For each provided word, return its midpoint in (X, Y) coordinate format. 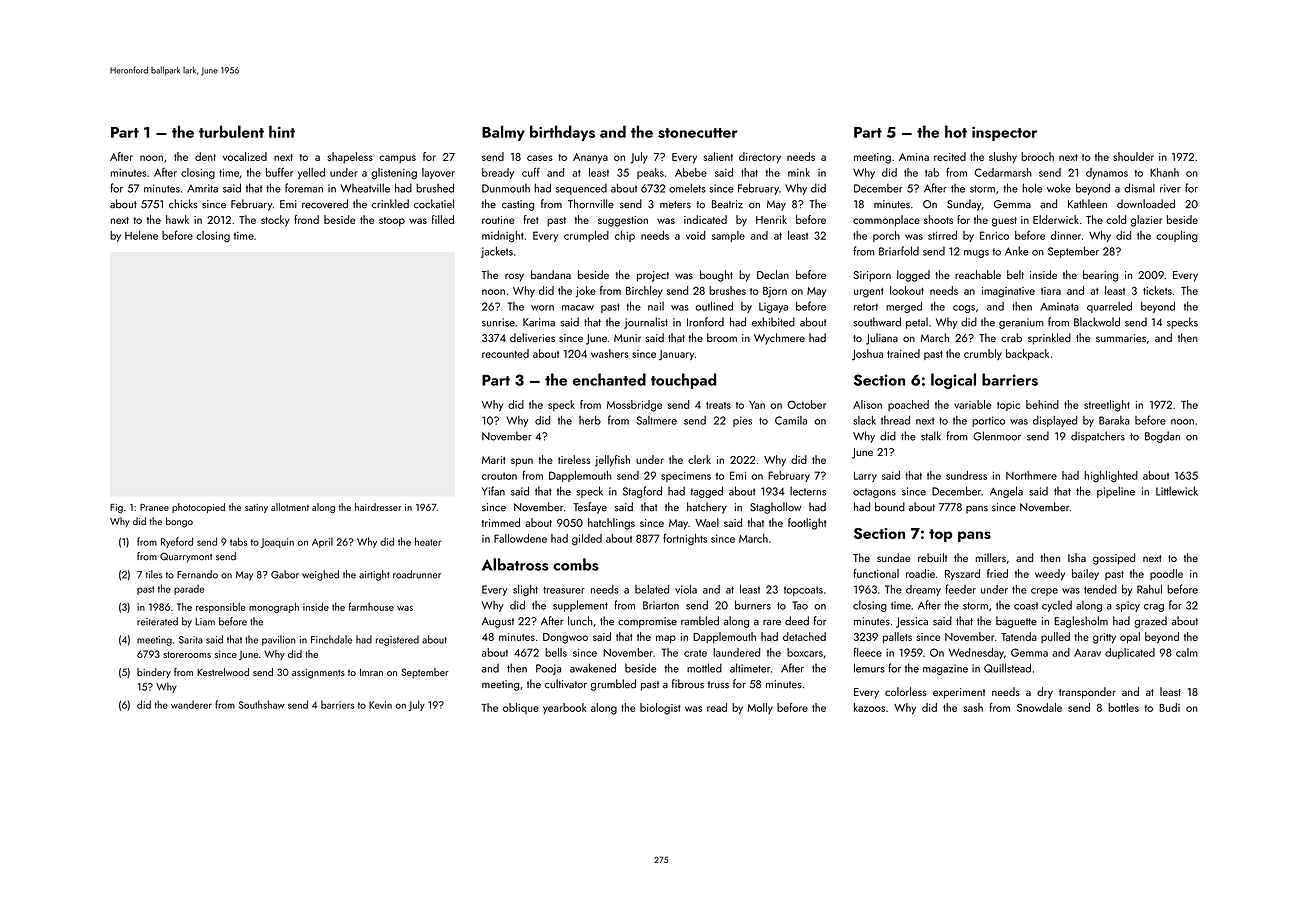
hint (282, 131)
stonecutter (698, 133)
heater (428, 541)
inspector (1004, 133)
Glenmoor (997, 436)
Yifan (493, 491)
